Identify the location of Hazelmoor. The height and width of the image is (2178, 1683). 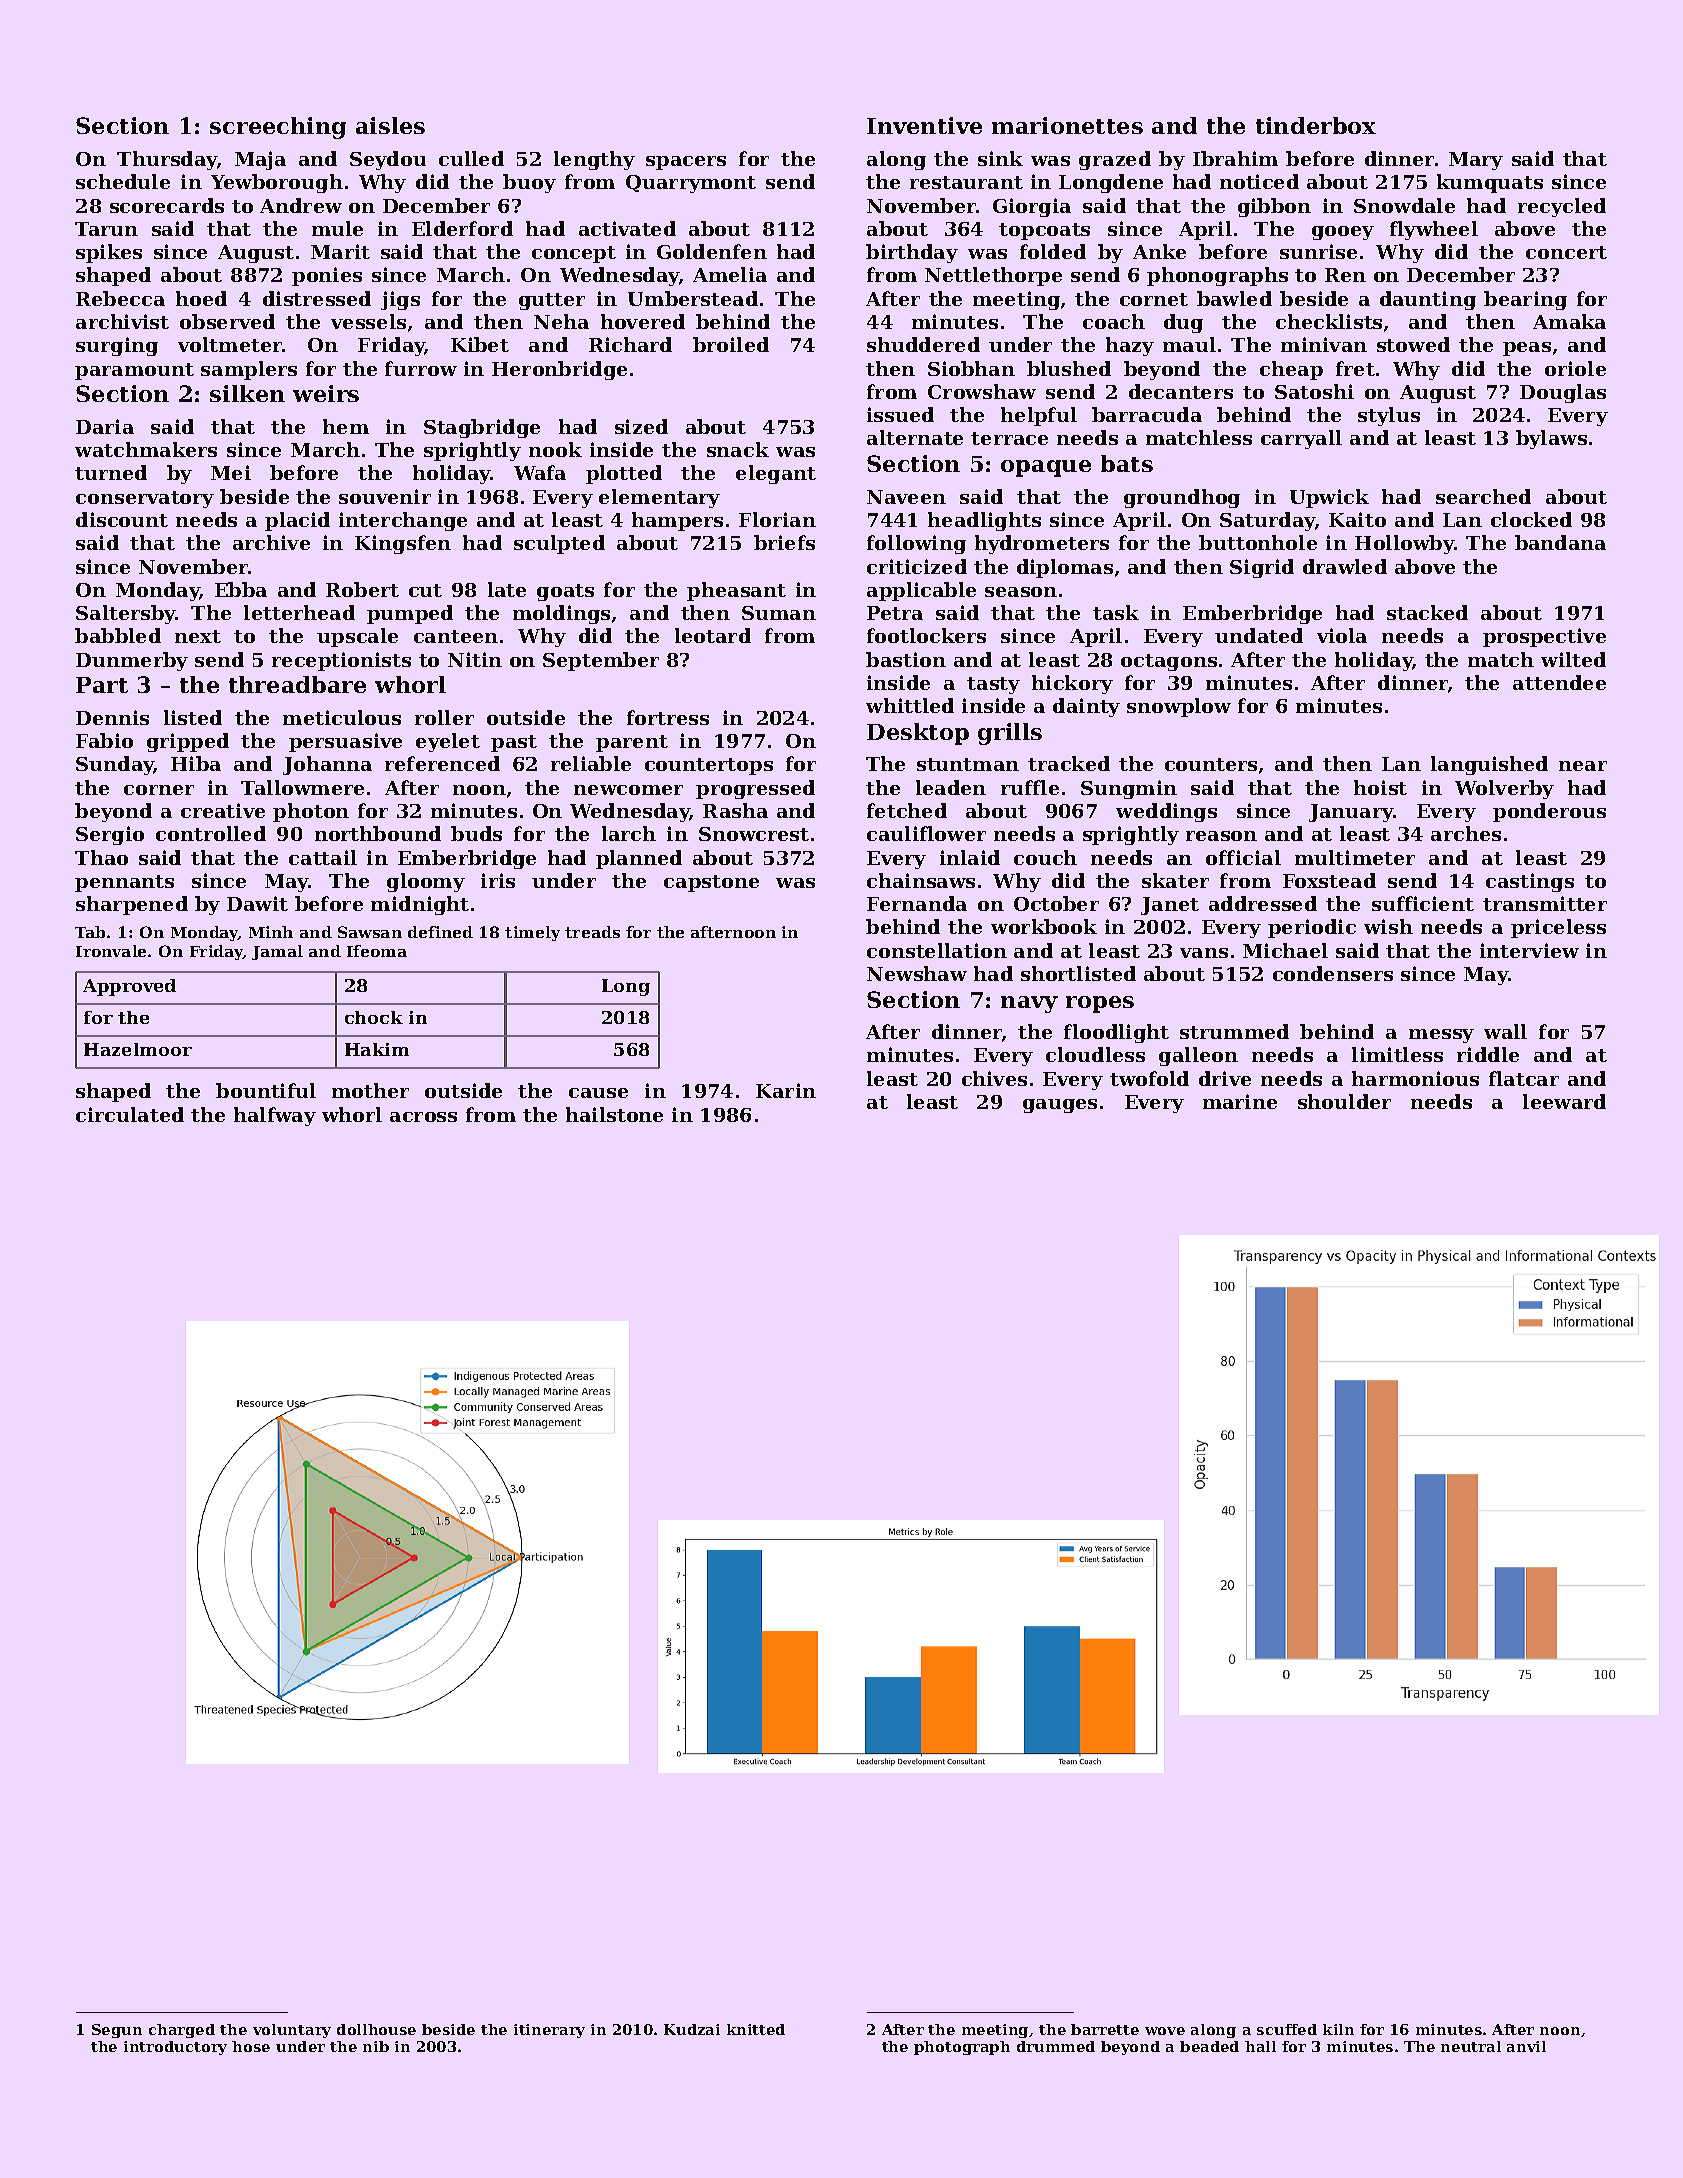
(138, 1049).
